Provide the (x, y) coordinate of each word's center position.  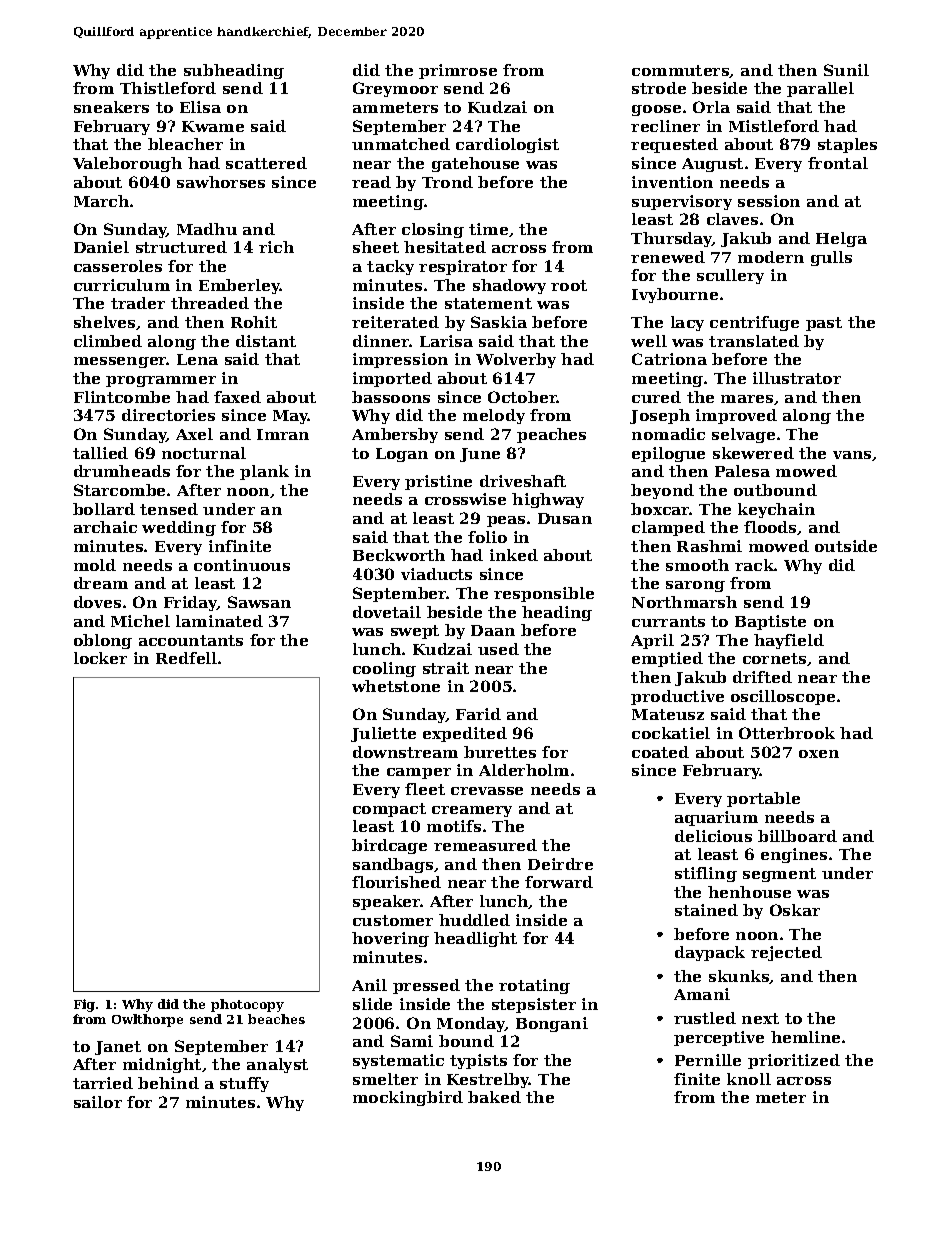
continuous (242, 565)
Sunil (846, 70)
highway (548, 500)
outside (846, 546)
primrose (458, 71)
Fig (84, 1005)
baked (494, 1097)
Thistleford (168, 88)
